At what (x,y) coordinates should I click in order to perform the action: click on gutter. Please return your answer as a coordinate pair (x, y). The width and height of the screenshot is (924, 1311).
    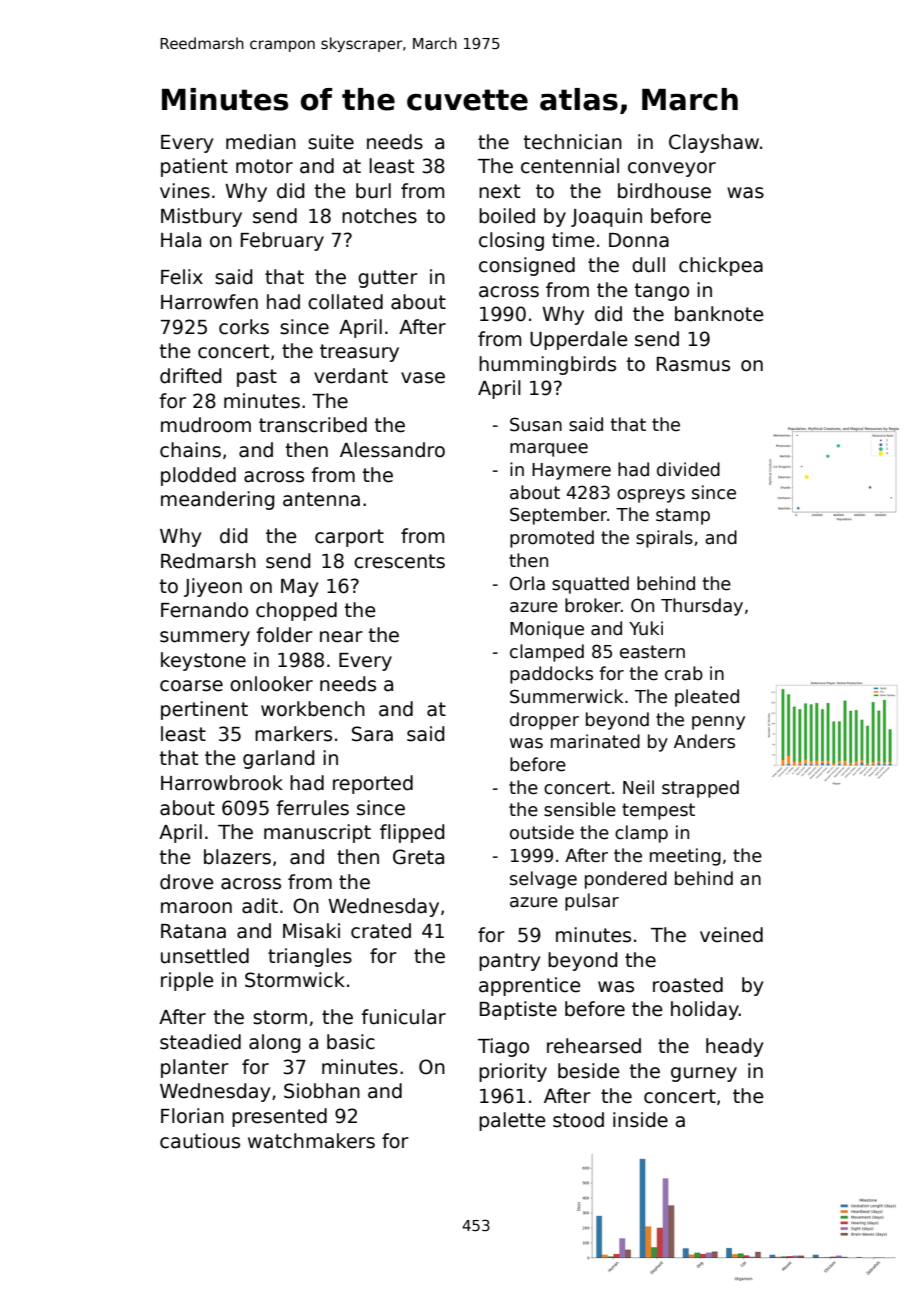
    Looking at the image, I should click on (388, 279).
